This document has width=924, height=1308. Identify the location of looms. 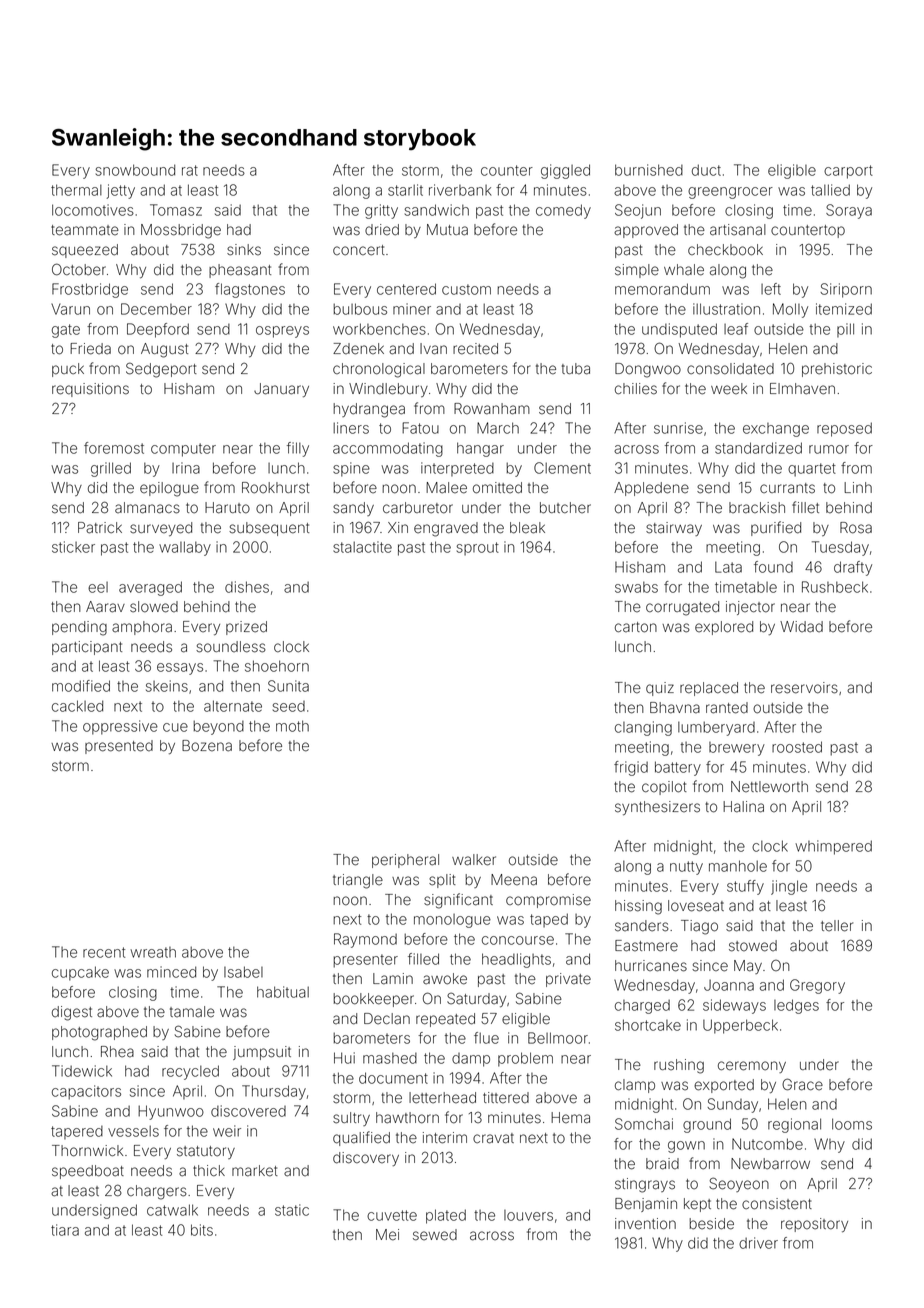
(852, 1124).
